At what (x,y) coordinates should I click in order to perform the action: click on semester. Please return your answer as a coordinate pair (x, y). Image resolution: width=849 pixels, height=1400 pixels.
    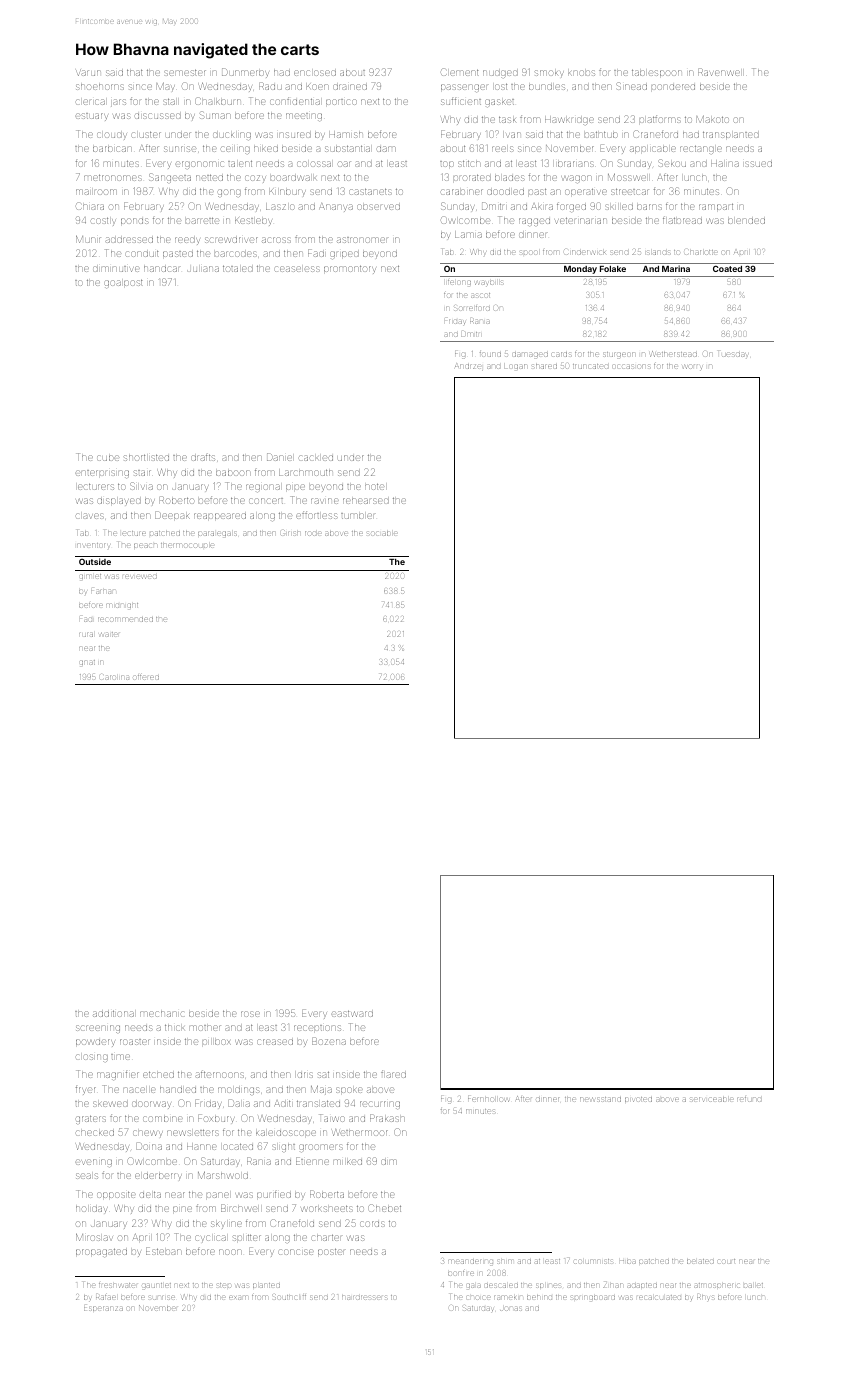
    Looking at the image, I should click on (185, 72).
